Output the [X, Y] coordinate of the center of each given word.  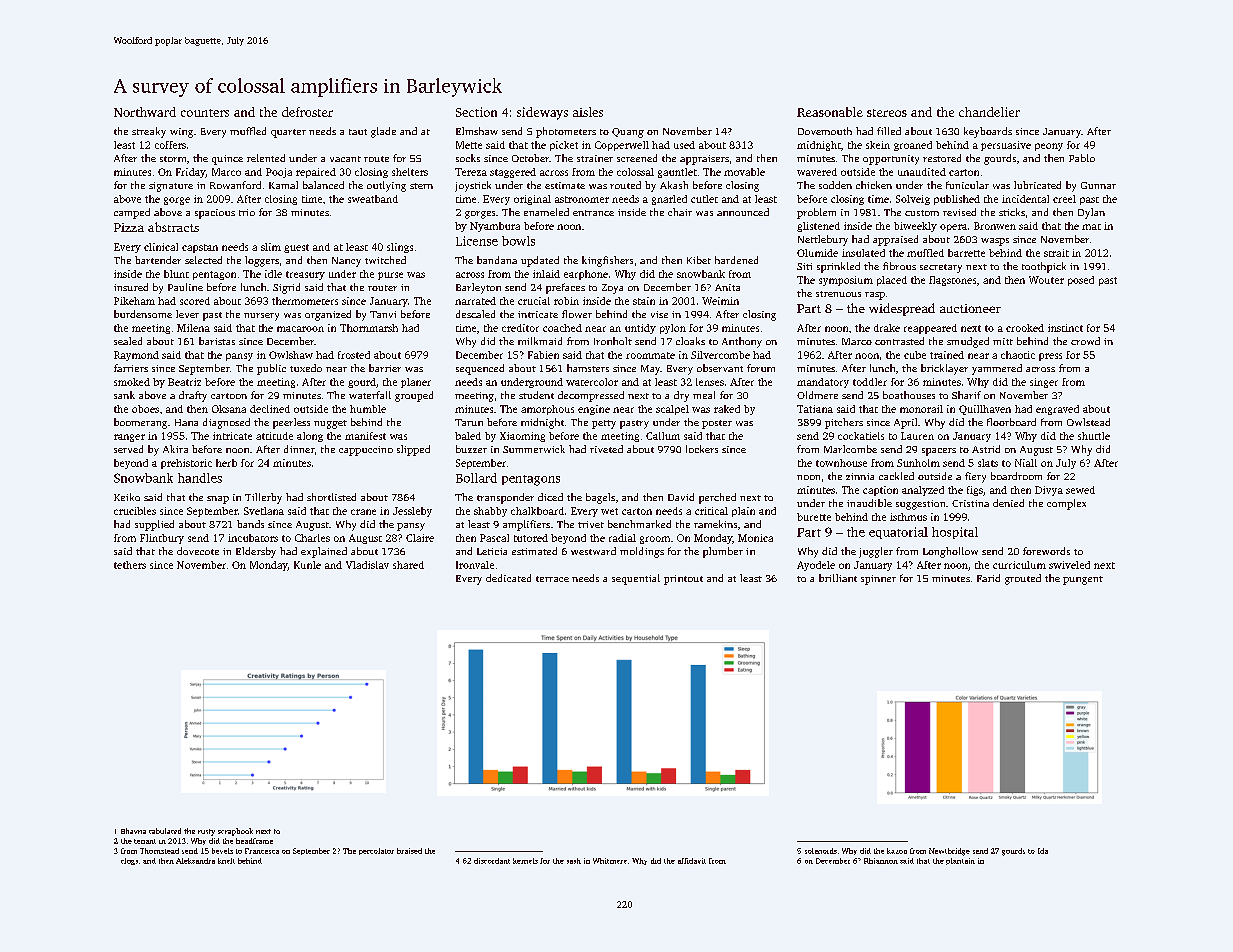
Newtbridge [949, 852]
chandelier [989, 112]
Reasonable [830, 112]
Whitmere [610, 861]
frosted [354, 355]
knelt [226, 861]
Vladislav [367, 565]
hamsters [588, 368]
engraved [1057, 410]
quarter [288, 133]
